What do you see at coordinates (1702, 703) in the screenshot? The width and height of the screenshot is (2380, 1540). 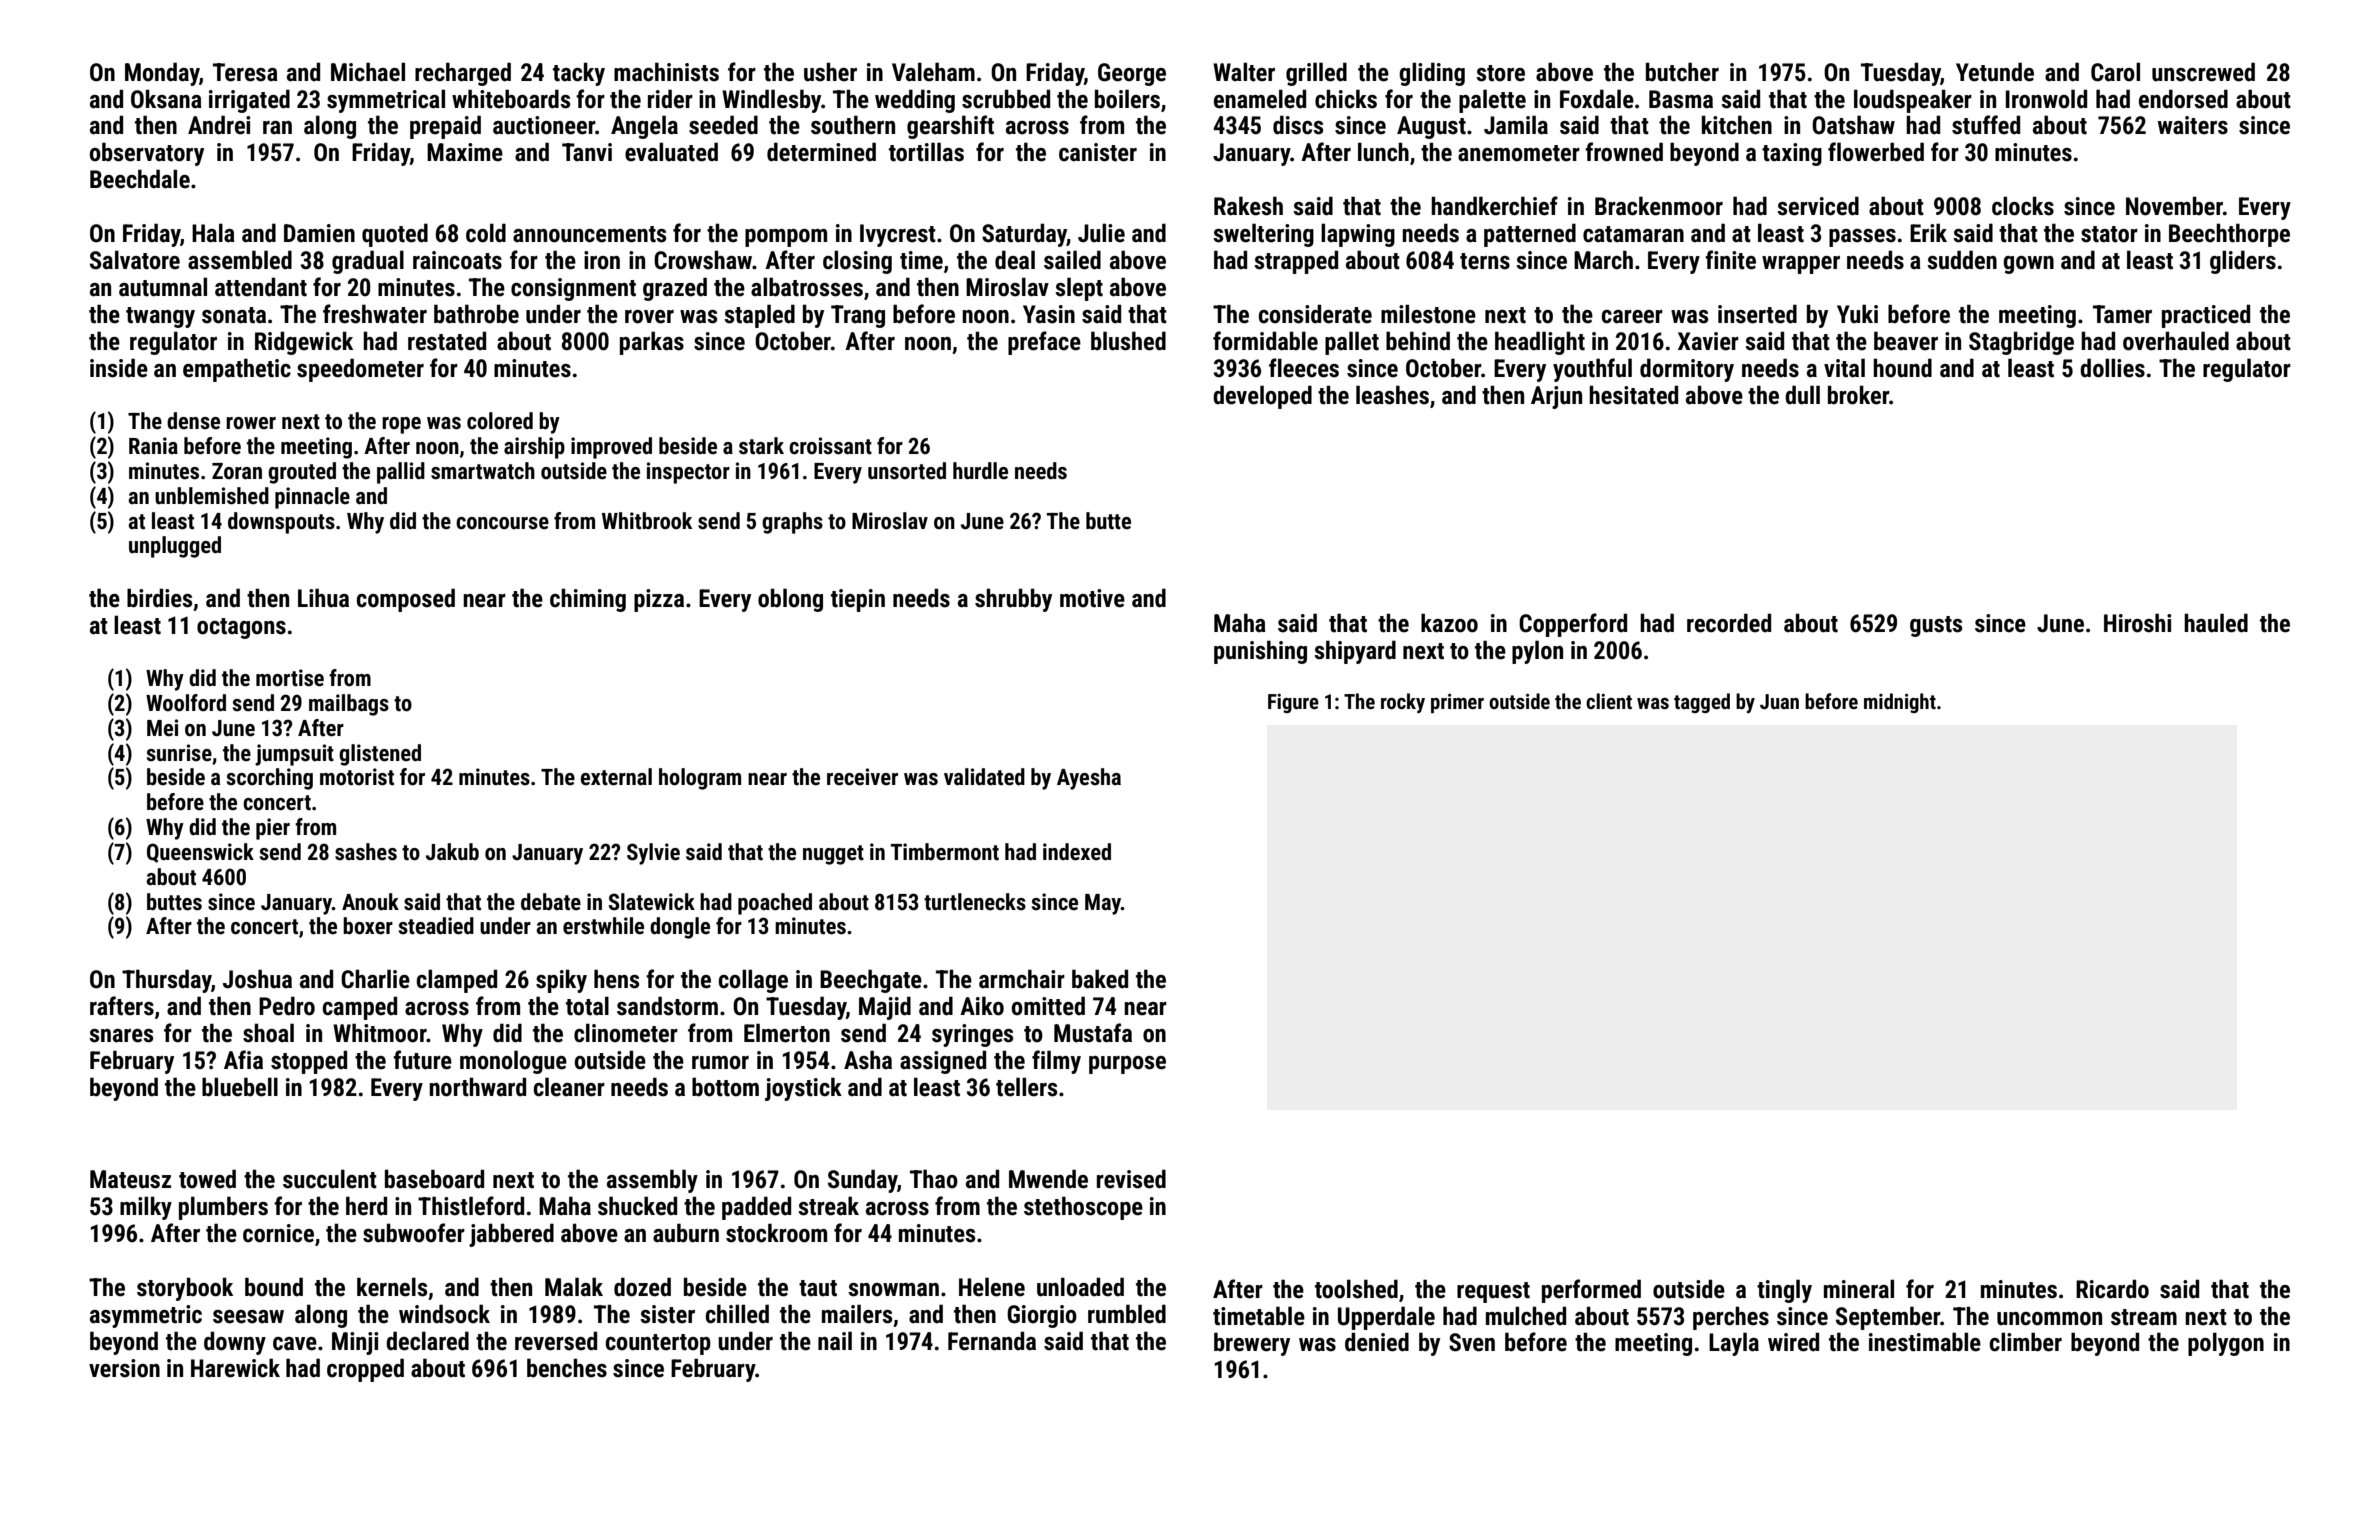 I see `tagged` at bounding box center [1702, 703].
